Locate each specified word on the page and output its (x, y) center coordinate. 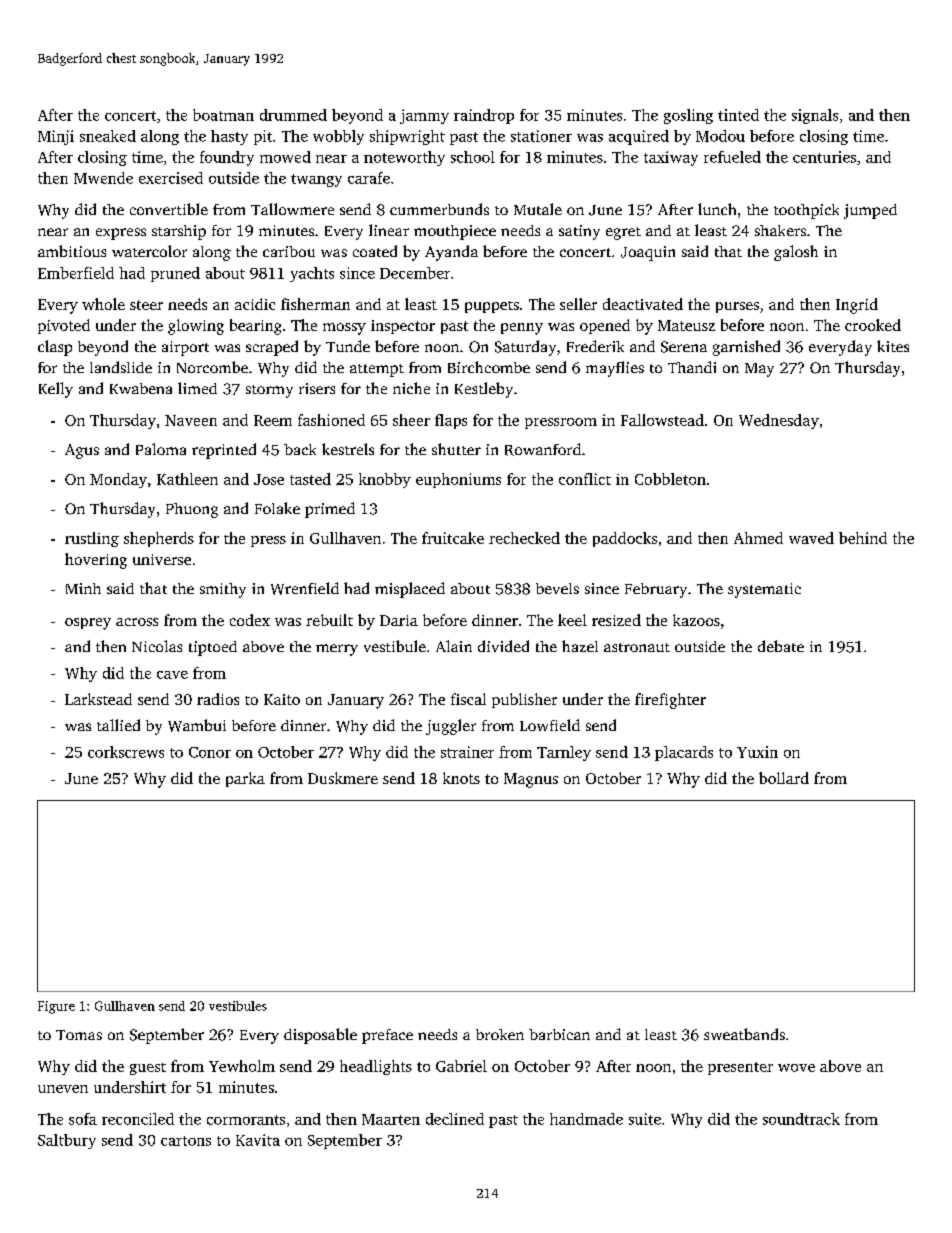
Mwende (103, 178)
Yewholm (242, 1066)
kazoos (696, 620)
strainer (467, 752)
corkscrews (126, 752)
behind (863, 538)
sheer (411, 420)
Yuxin (757, 752)
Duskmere (343, 778)
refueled (732, 157)
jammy (424, 116)
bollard (784, 778)
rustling (92, 539)
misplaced (410, 590)
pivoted (64, 326)
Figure (56, 1007)
